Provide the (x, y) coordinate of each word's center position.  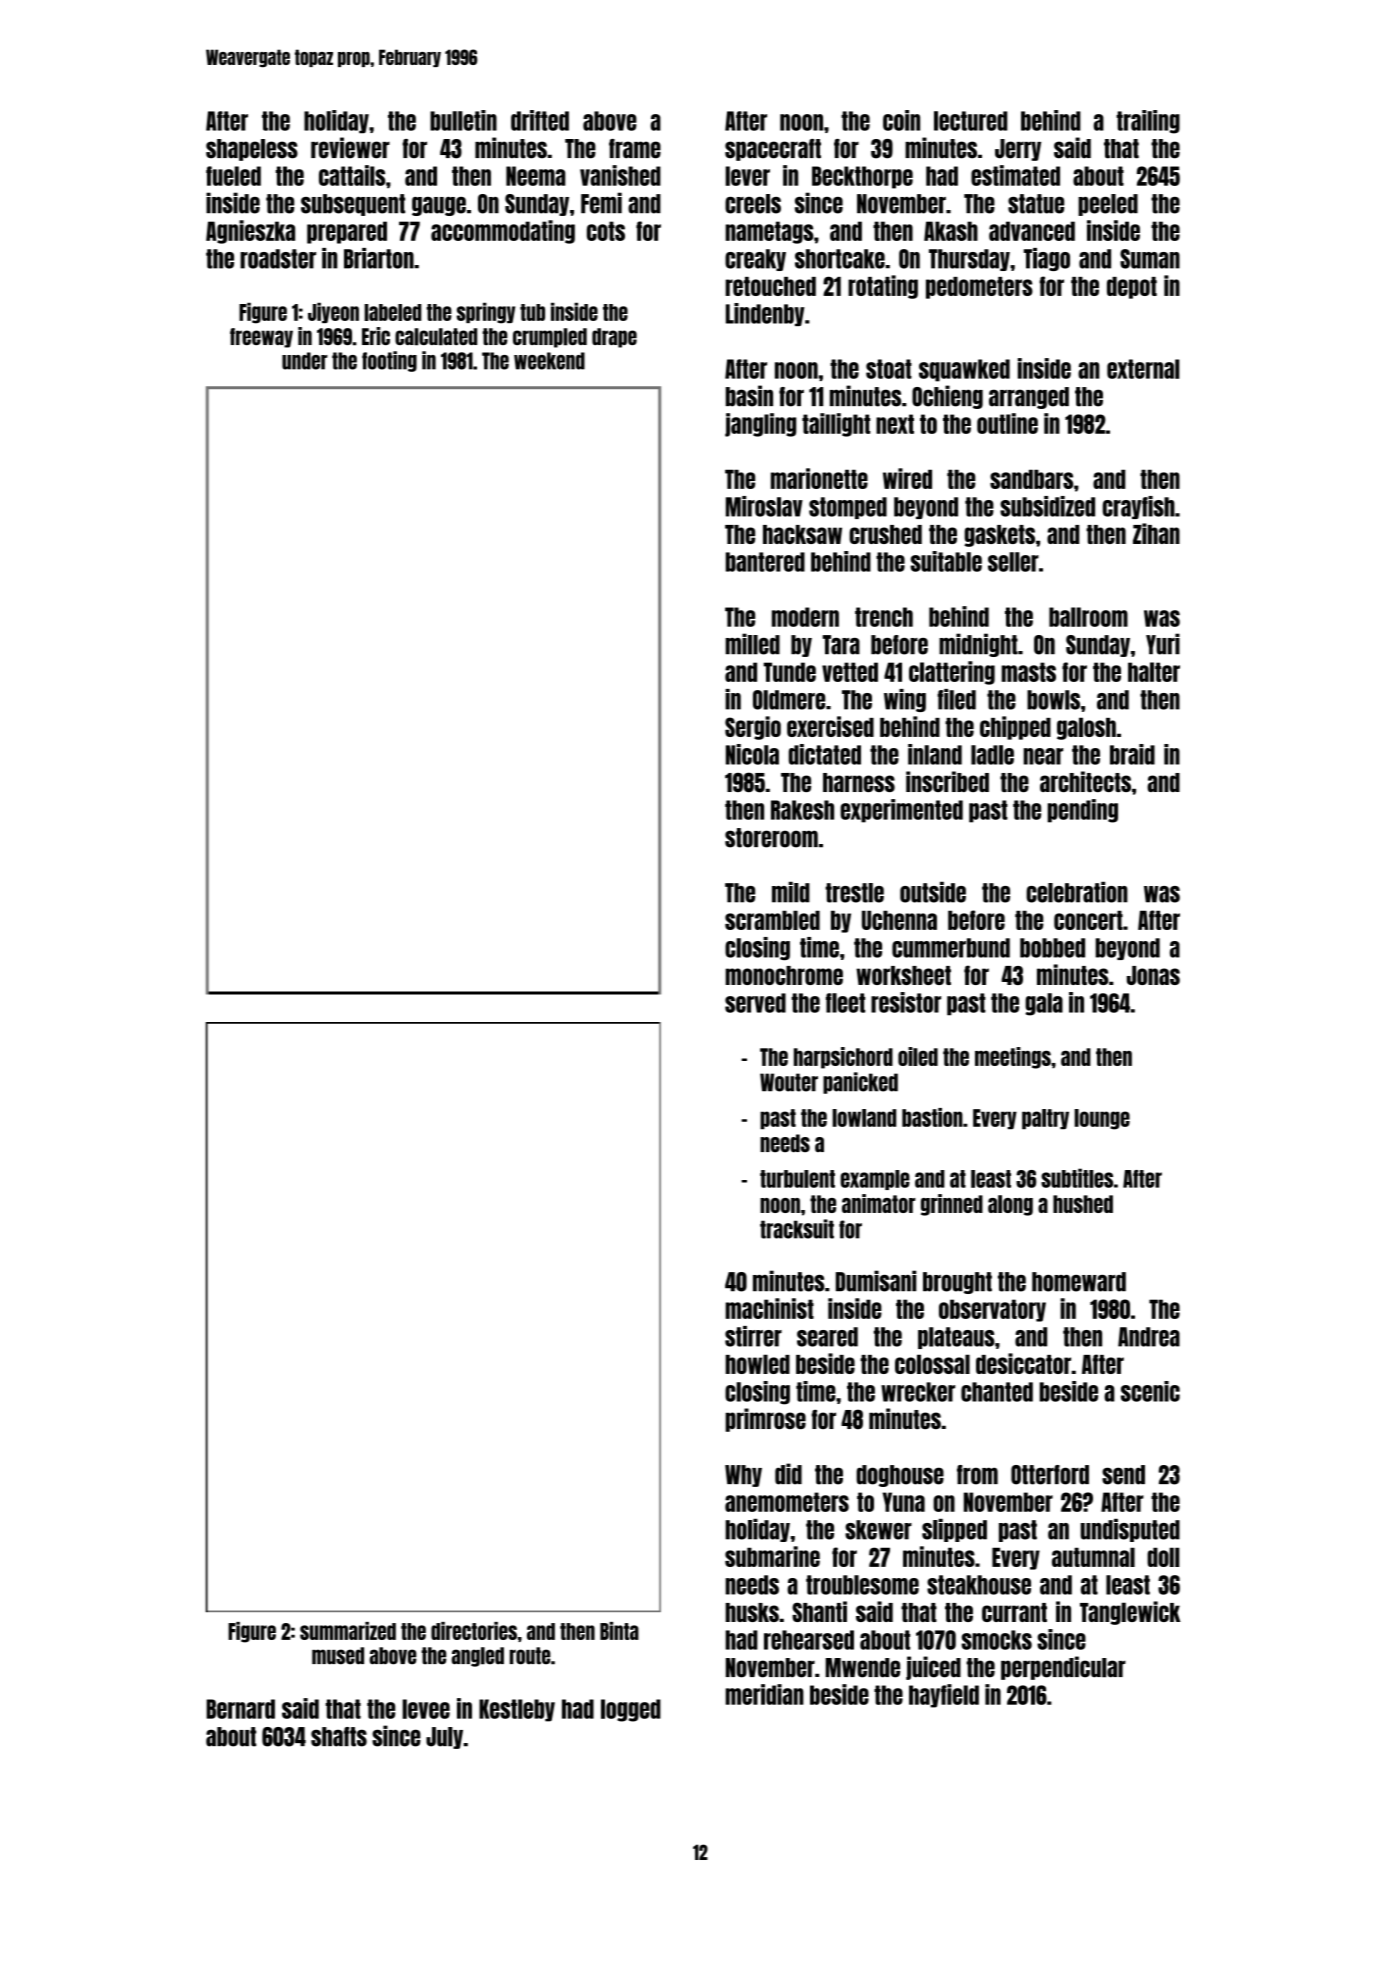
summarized (348, 1631)
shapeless (252, 150)
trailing (1148, 122)
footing (389, 361)
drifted (540, 120)
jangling (760, 425)
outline (1007, 423)
